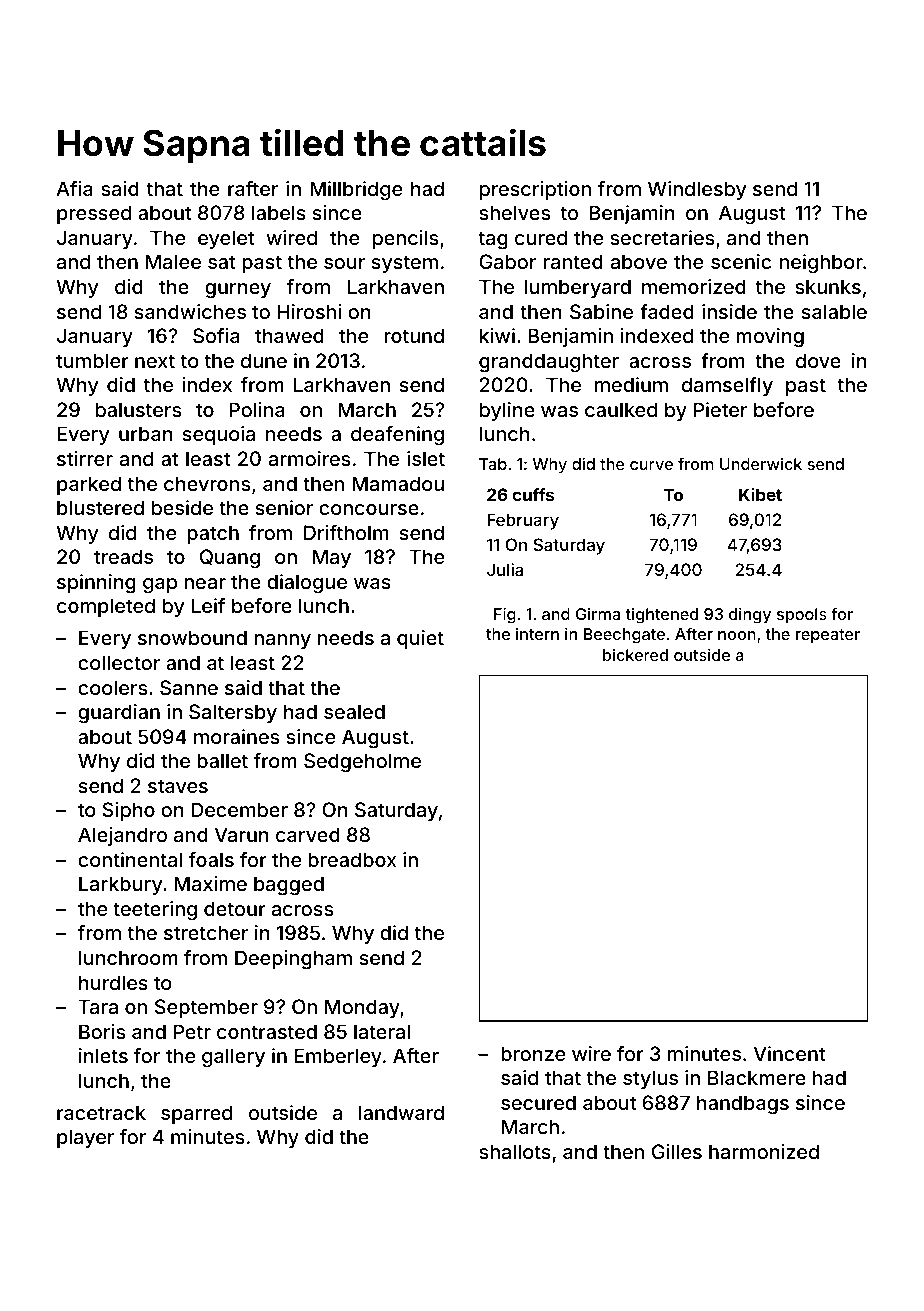 Image resolution: width=924 pixels, height=1311 pixels. I want to click on December, so click(239, 809).
